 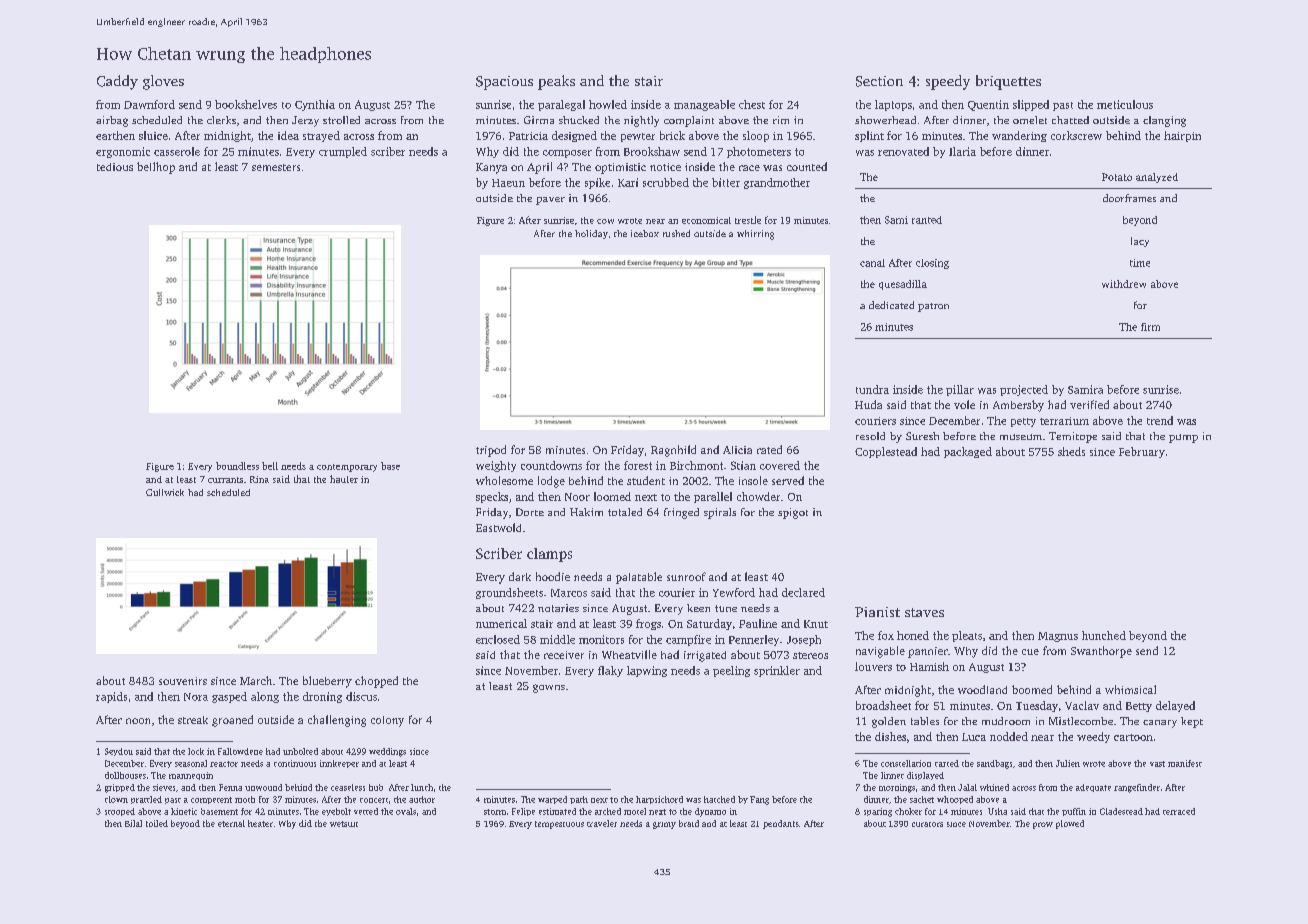 I want to click on heater, so click(x=260, y=823).
